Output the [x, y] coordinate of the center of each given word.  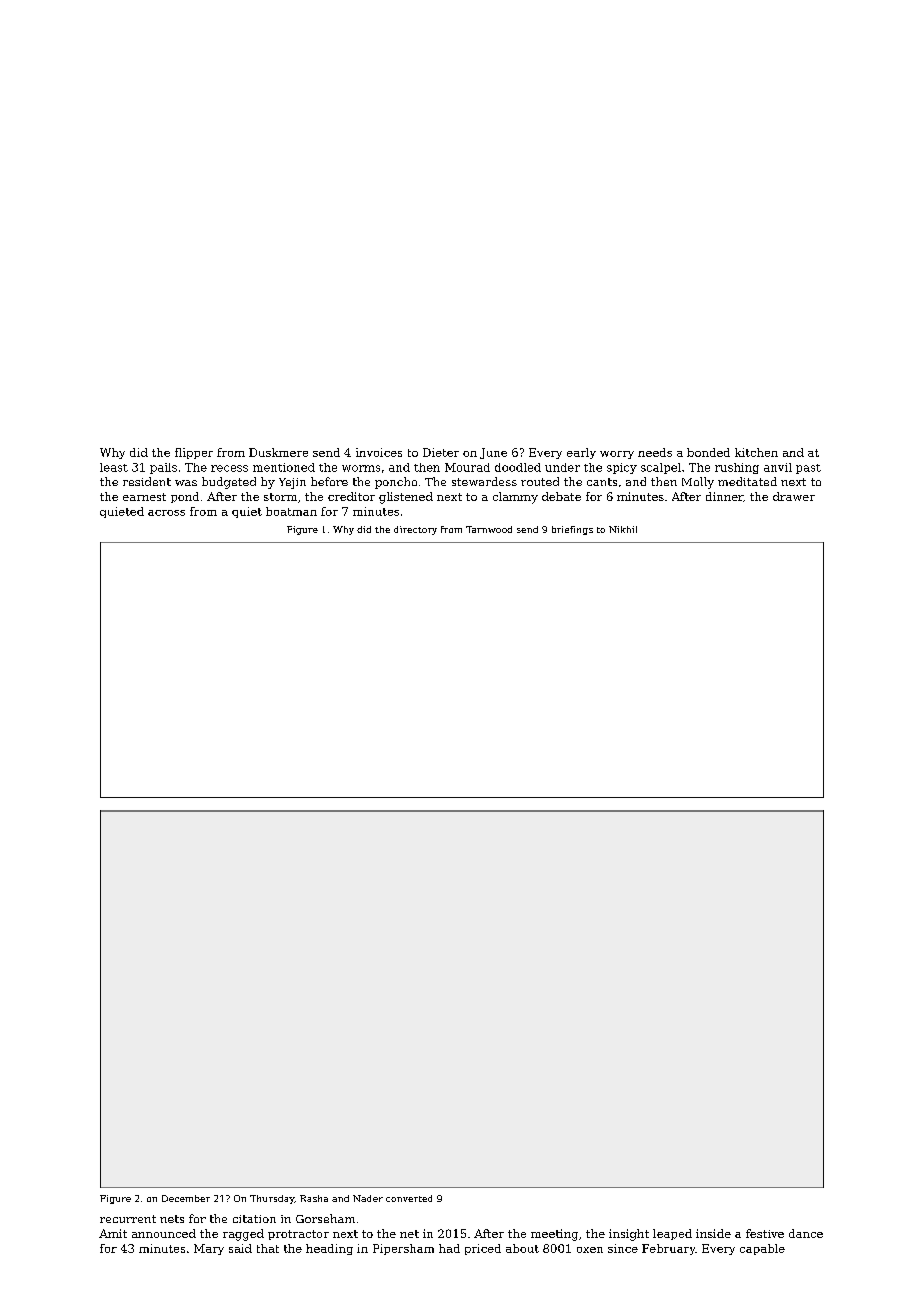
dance [806, 1233]
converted [409, 1198]
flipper [194, 453]
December [186, 1198]
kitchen [756, 452]
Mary [209, 1249]
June [493, 453]
